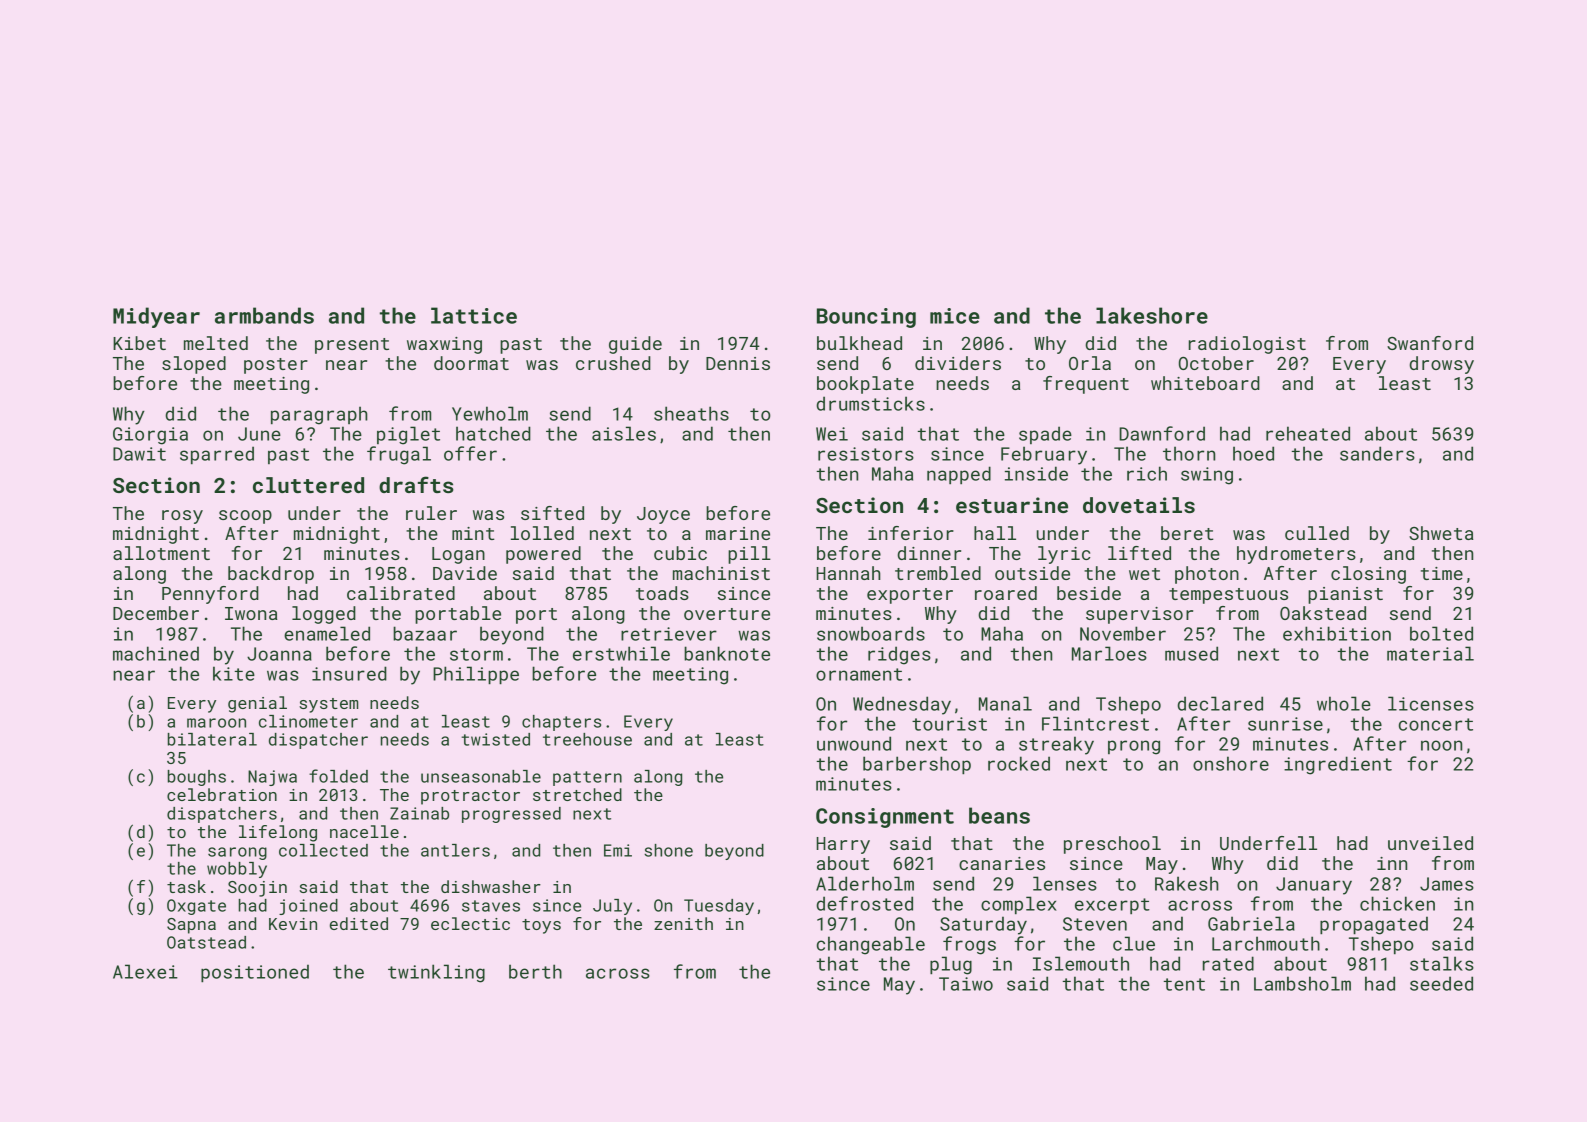 The width and height of the page is (1587, 1122). What do you see at coordinates (1430, 653) in the page?
I see `material` at bounding box center [1430, 653].
